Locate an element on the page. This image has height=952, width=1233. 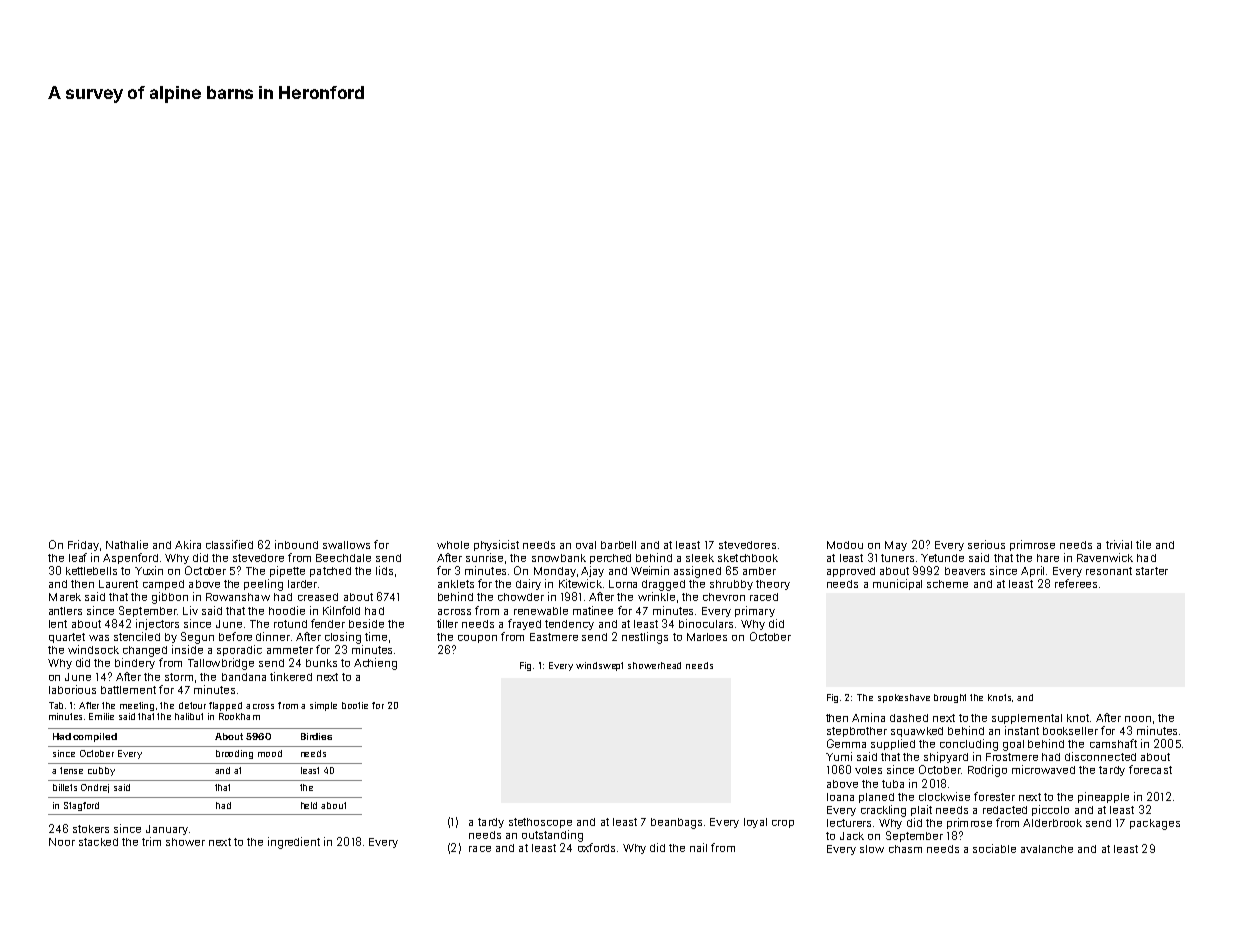
stethoscope is located at coordinates (540, 823).
